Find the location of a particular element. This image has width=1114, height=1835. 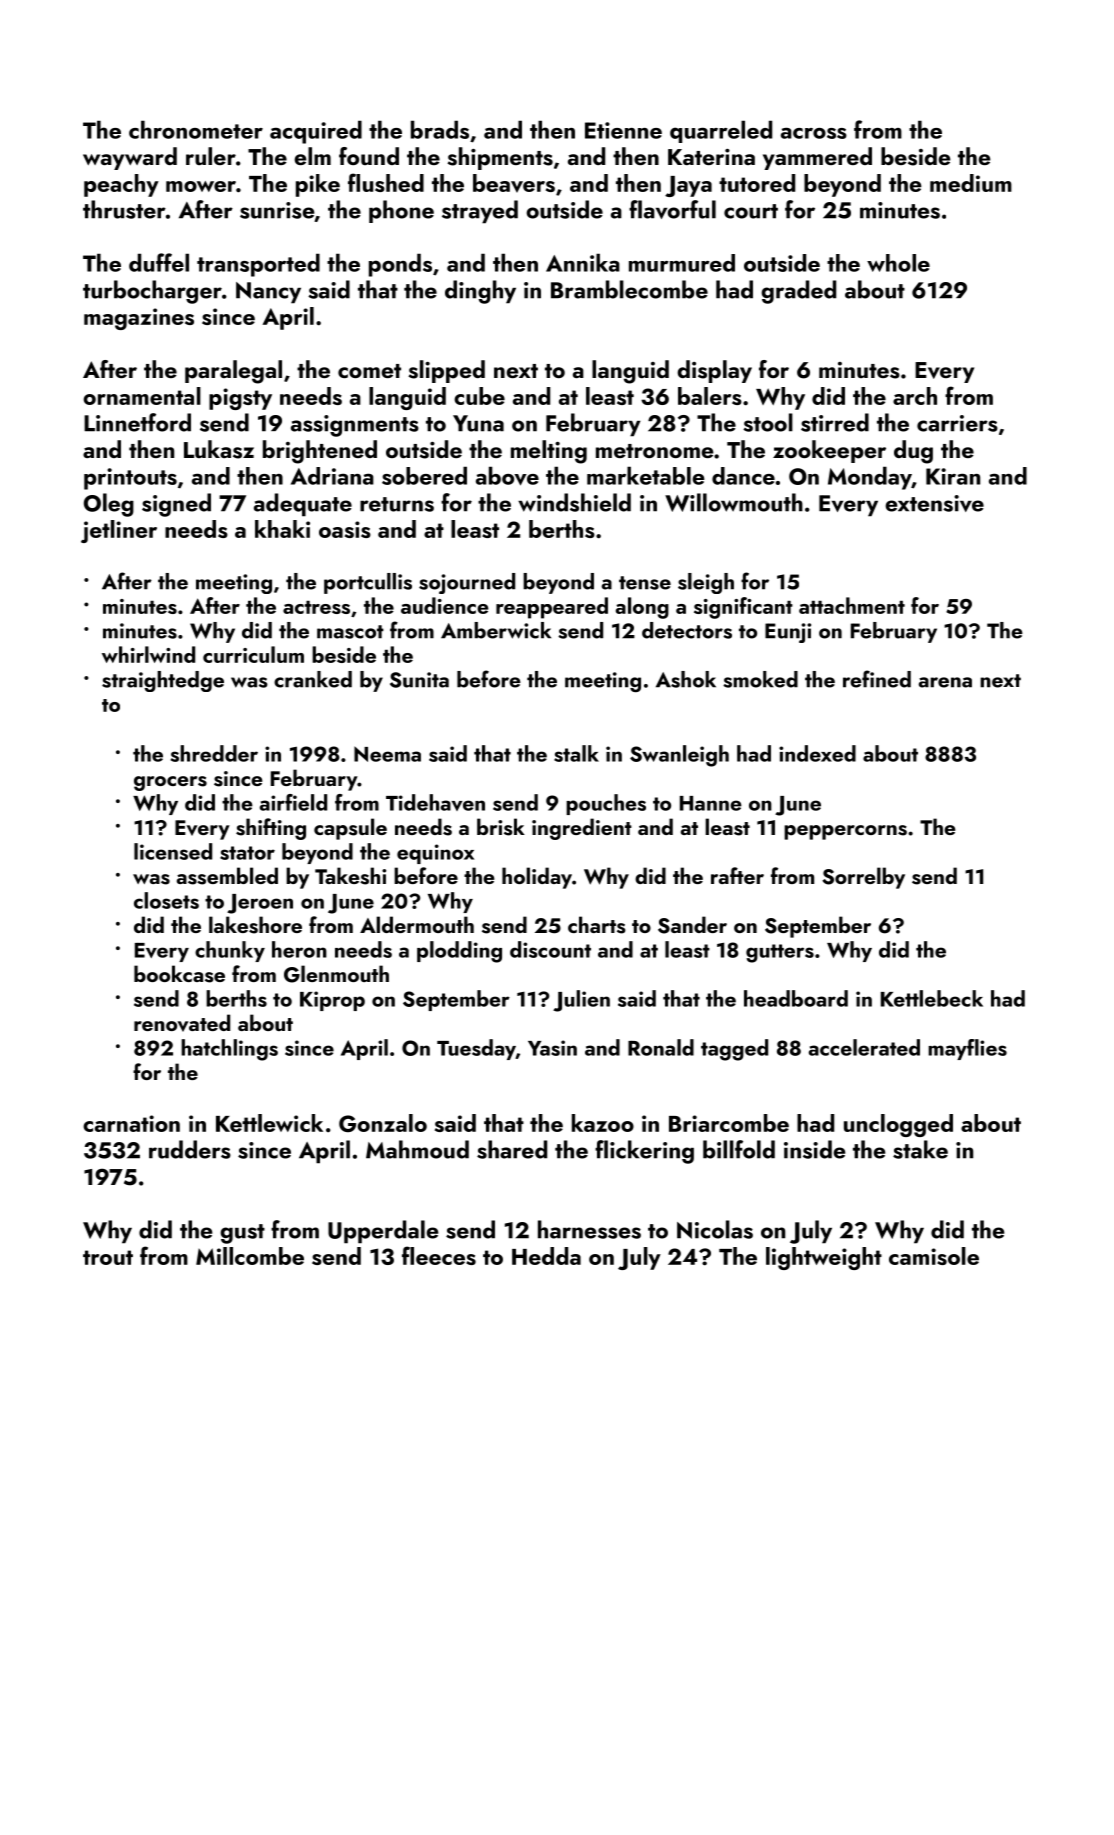

Etienne is located at coordinates (623, 130).
